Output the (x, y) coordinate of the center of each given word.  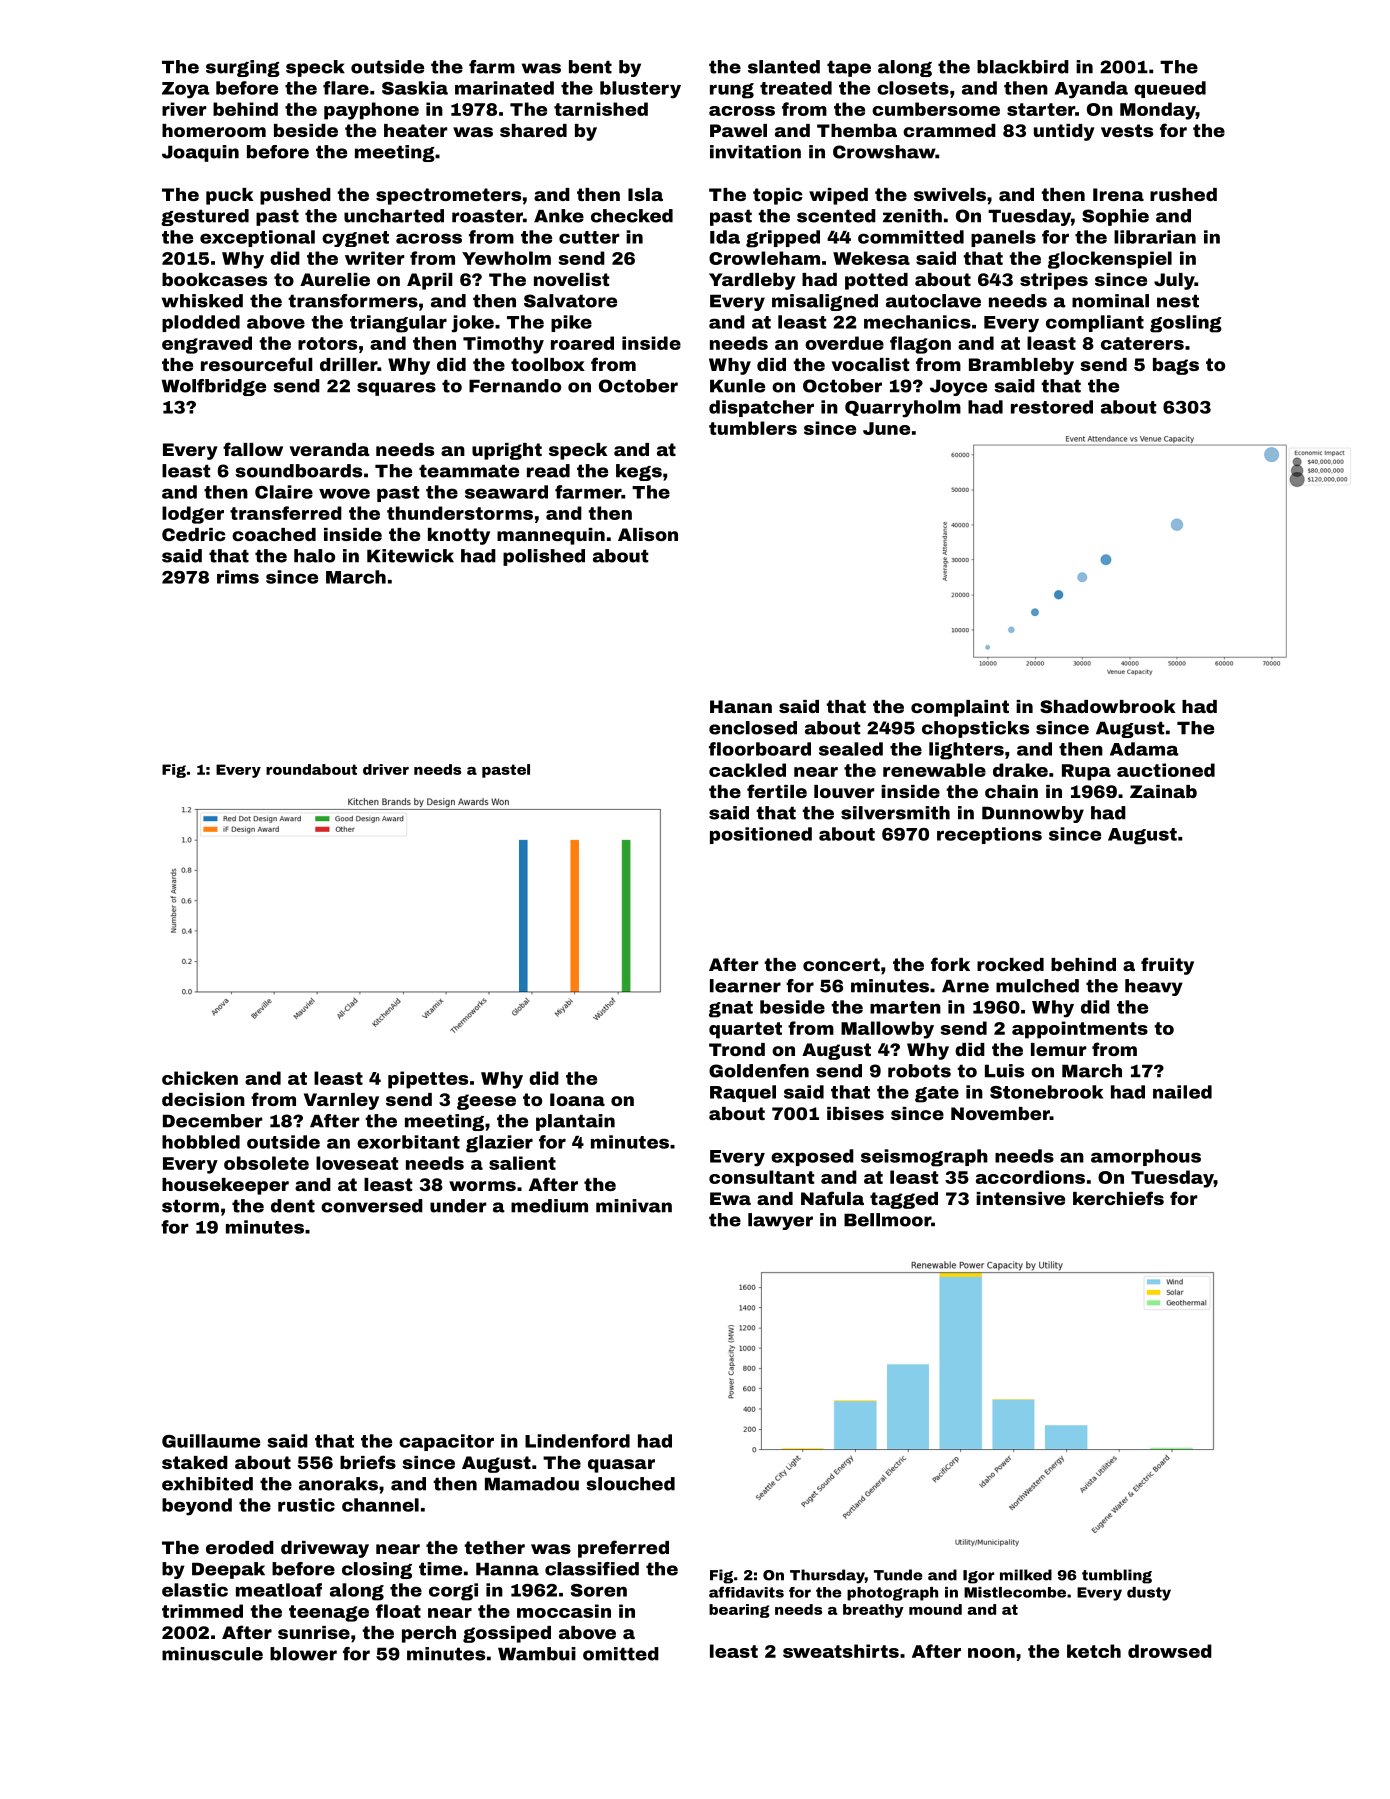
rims (238, 577)
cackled (747, 770)
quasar (621, 1466)
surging (243, 68)
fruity (1167, 966)
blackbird (1023, 67)
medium (549, 1206)
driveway (325, 1549)
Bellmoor (887, 1220)
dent (293, 1206)
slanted (784, 67)
